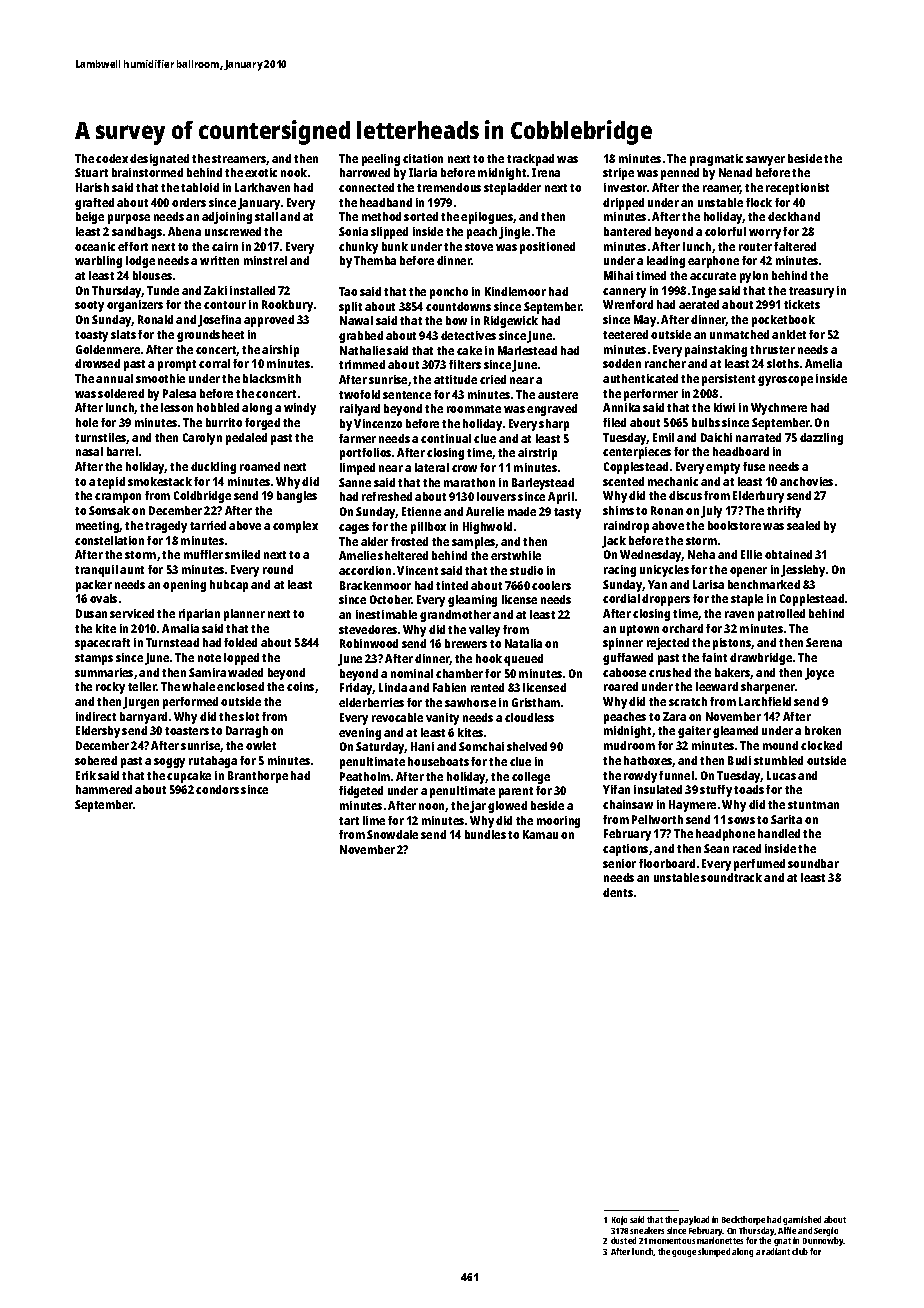 This screenshot has height=1308, width=924. I want to click on leading, so click(666, 262).
